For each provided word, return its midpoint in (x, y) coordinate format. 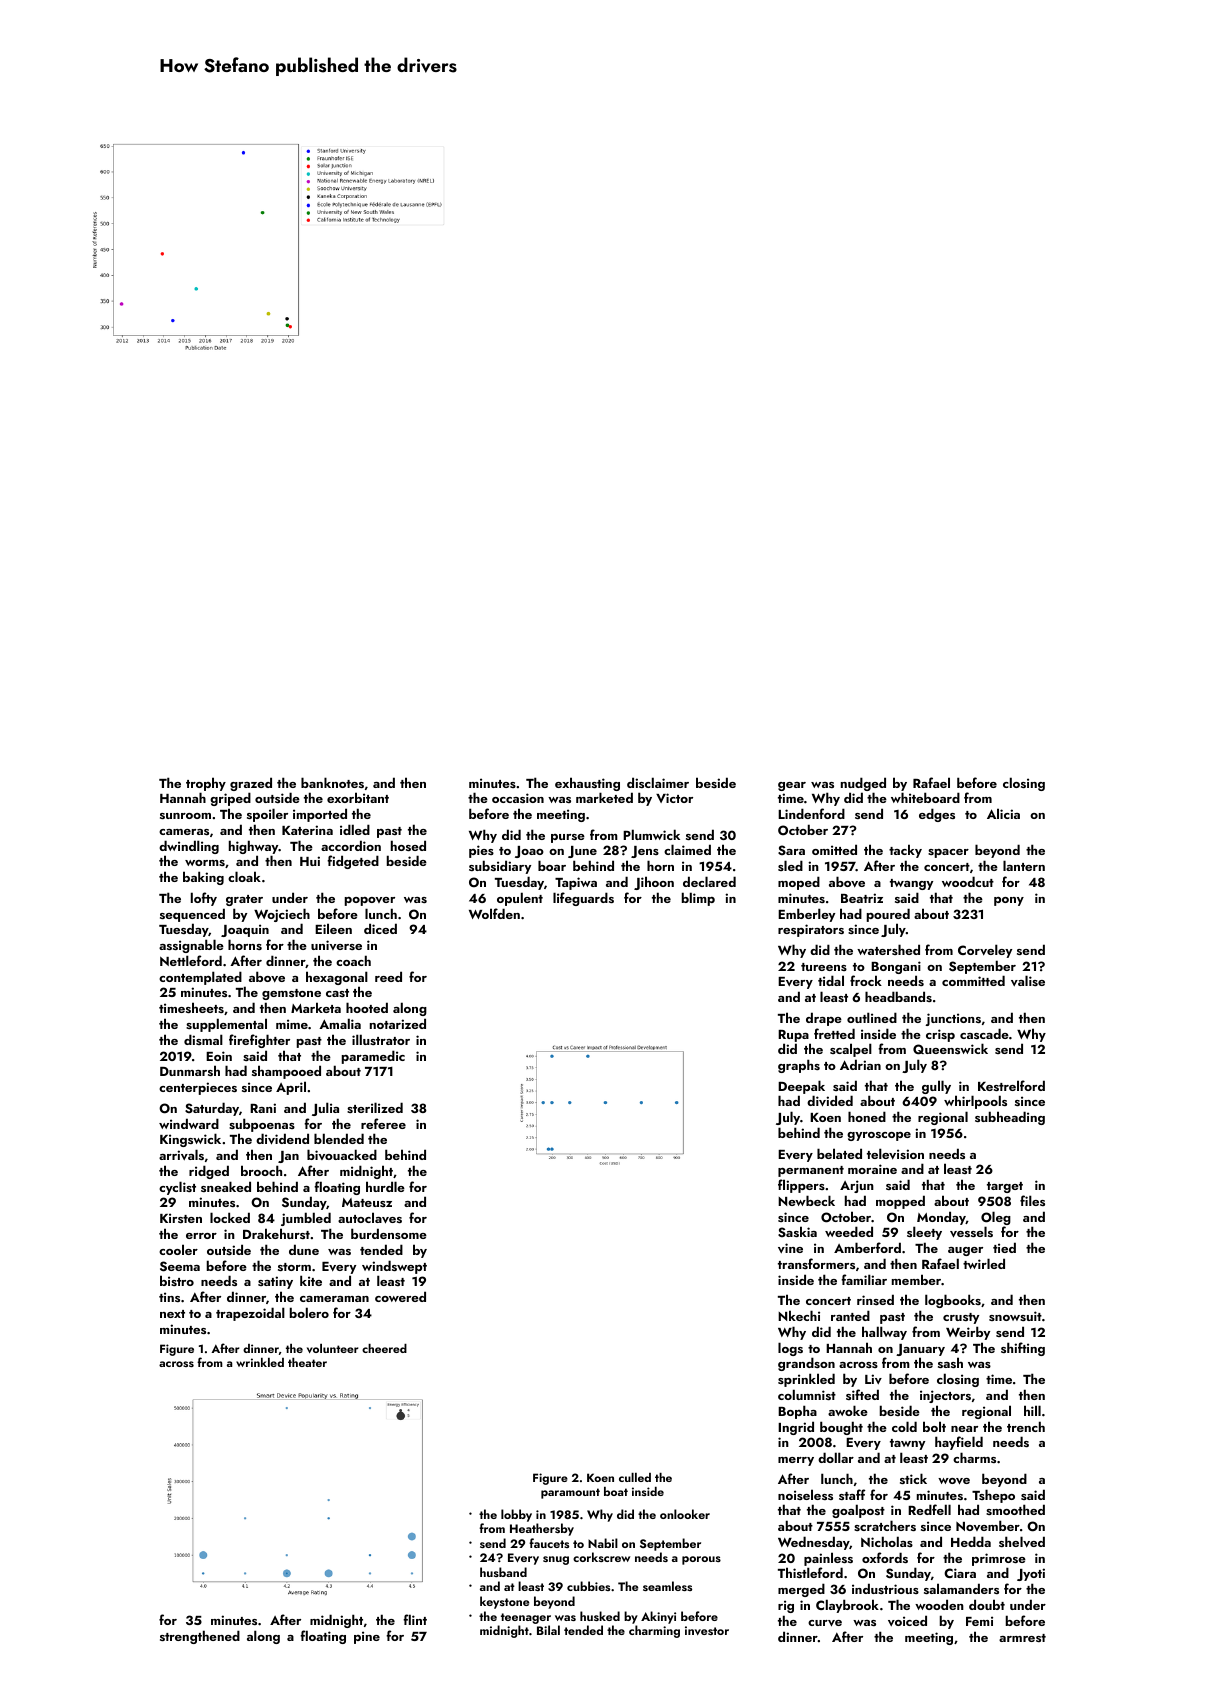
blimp (698, 899)
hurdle (385, 1186)
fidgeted (353, 862)
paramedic (373, 1057)
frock (866, 980)
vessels (971, 1232)
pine (367, 1637)
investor (707, 1630)
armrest (1022, 1638)
